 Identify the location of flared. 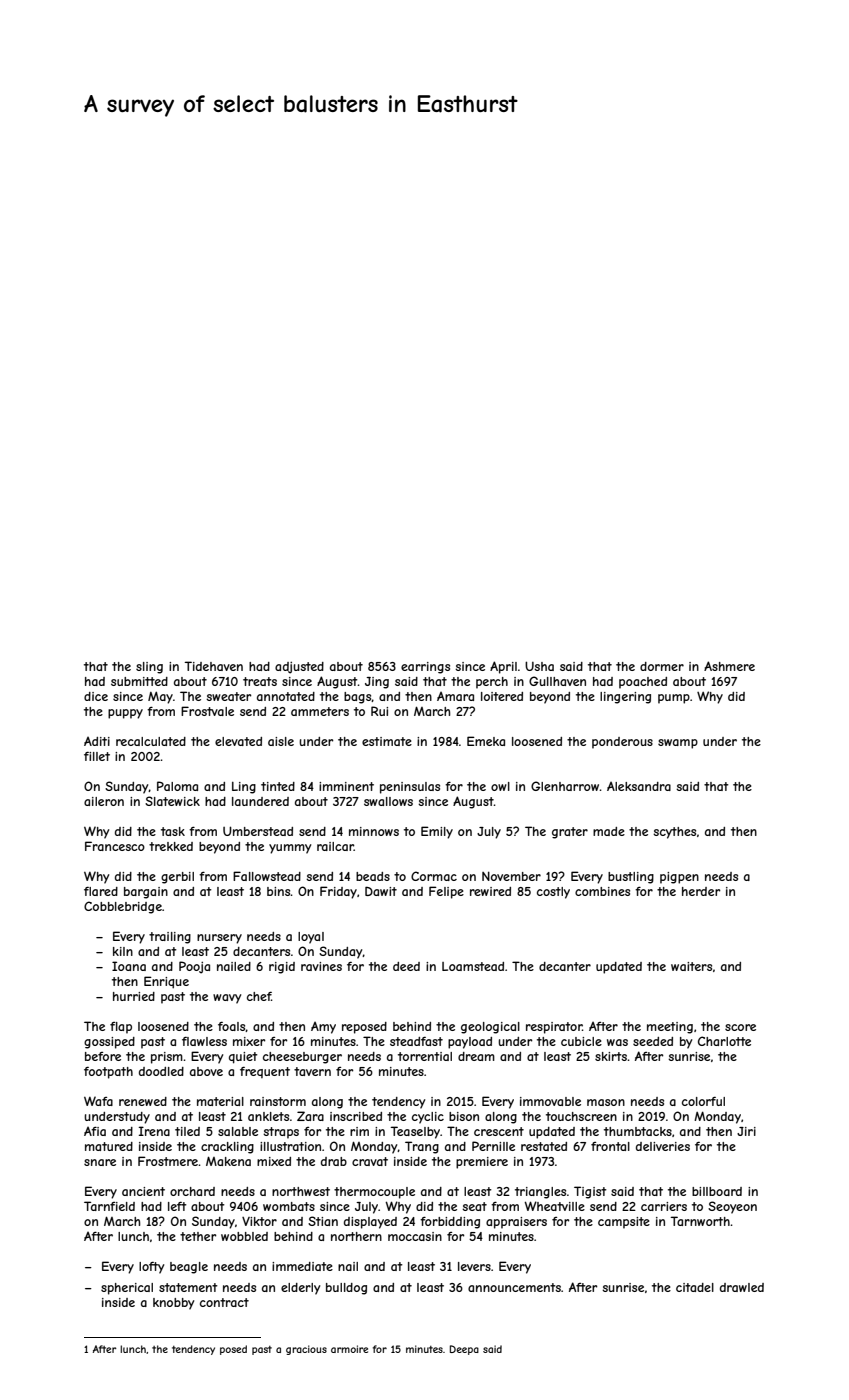
(101, 891).
